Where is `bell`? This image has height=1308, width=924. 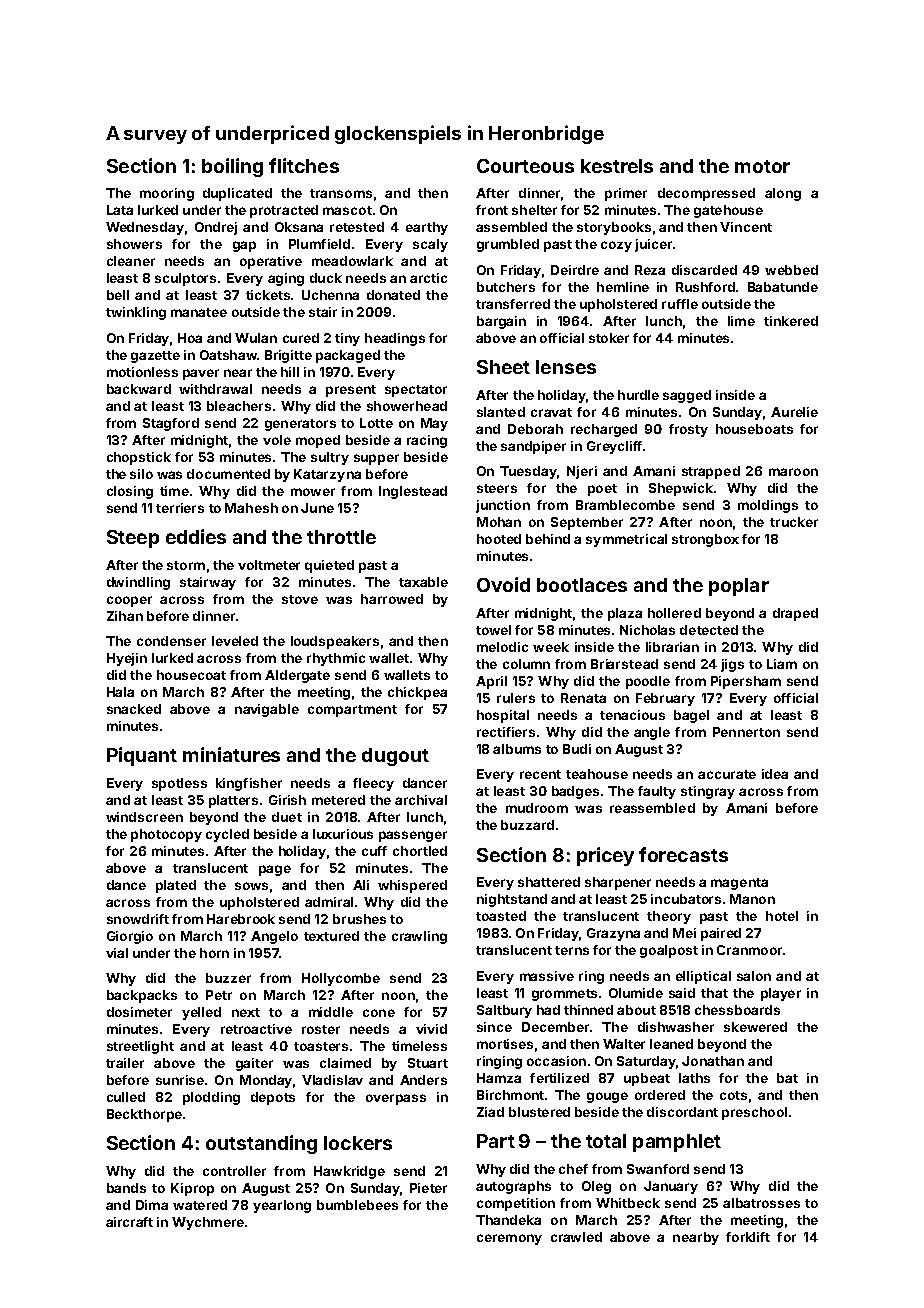 bell is located at coordinates (118, 295).
